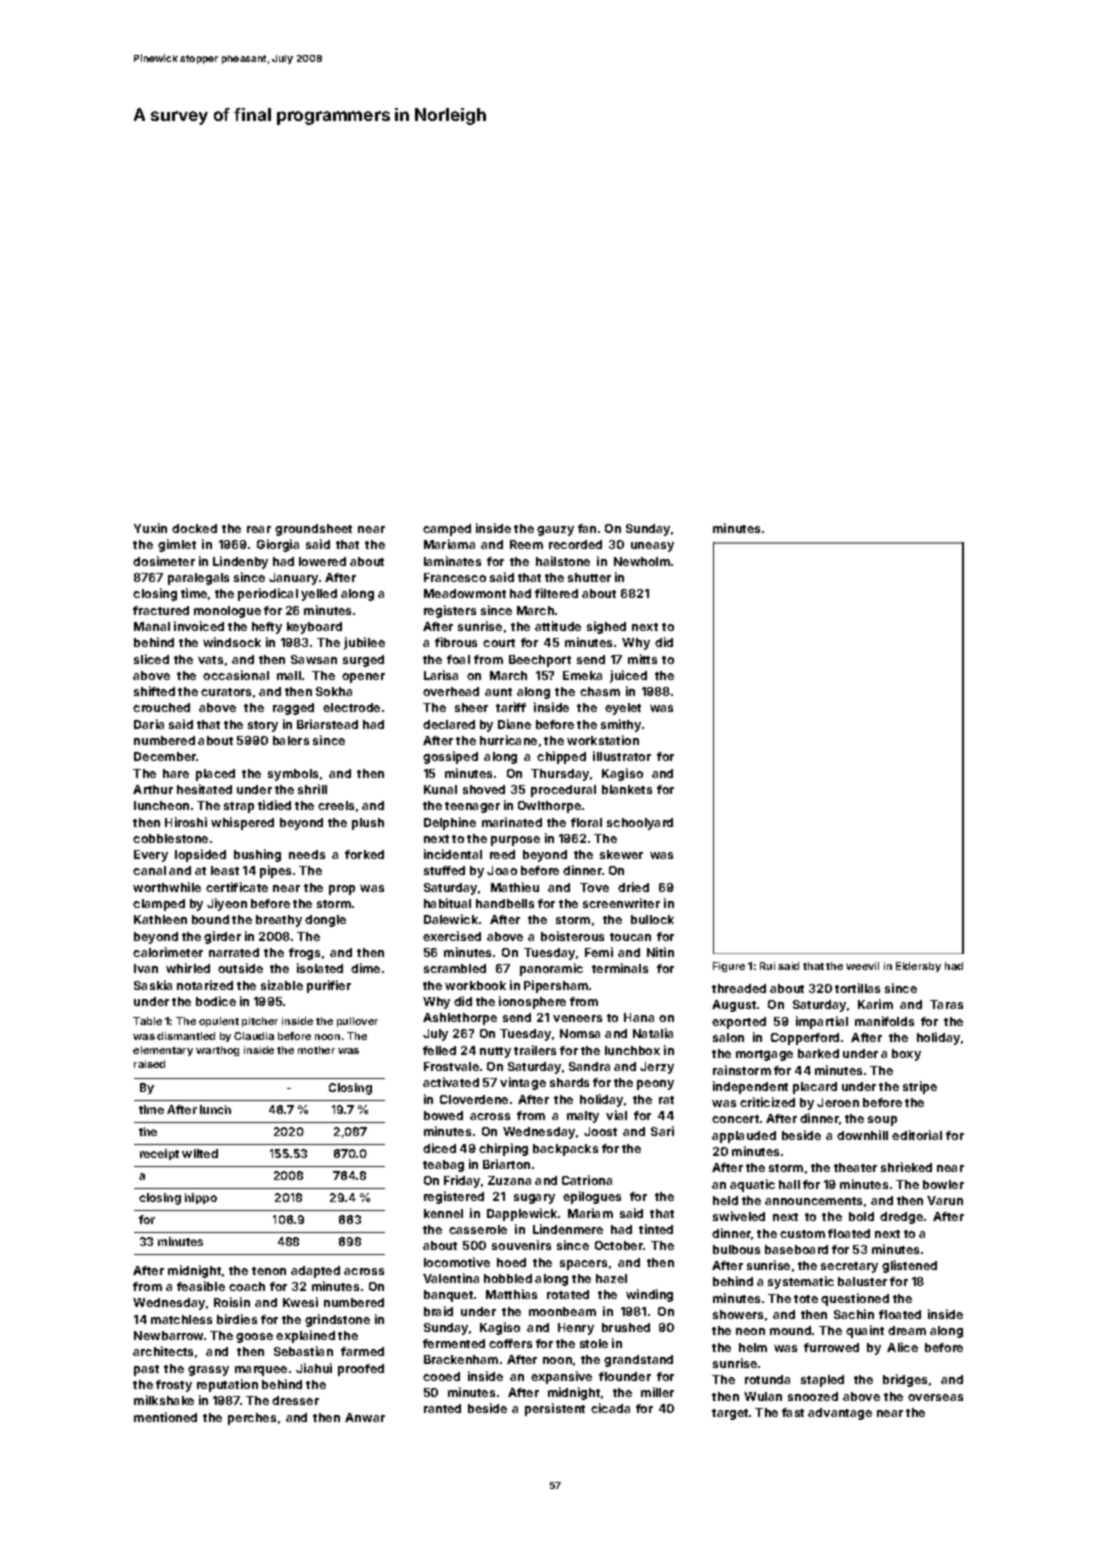 Image resolution: width=1098 pixels, height=1552 pixels. What do you see at coordinates (587, 528) in the screenshot?
I see `fan` at bounding box center [587, 528].
